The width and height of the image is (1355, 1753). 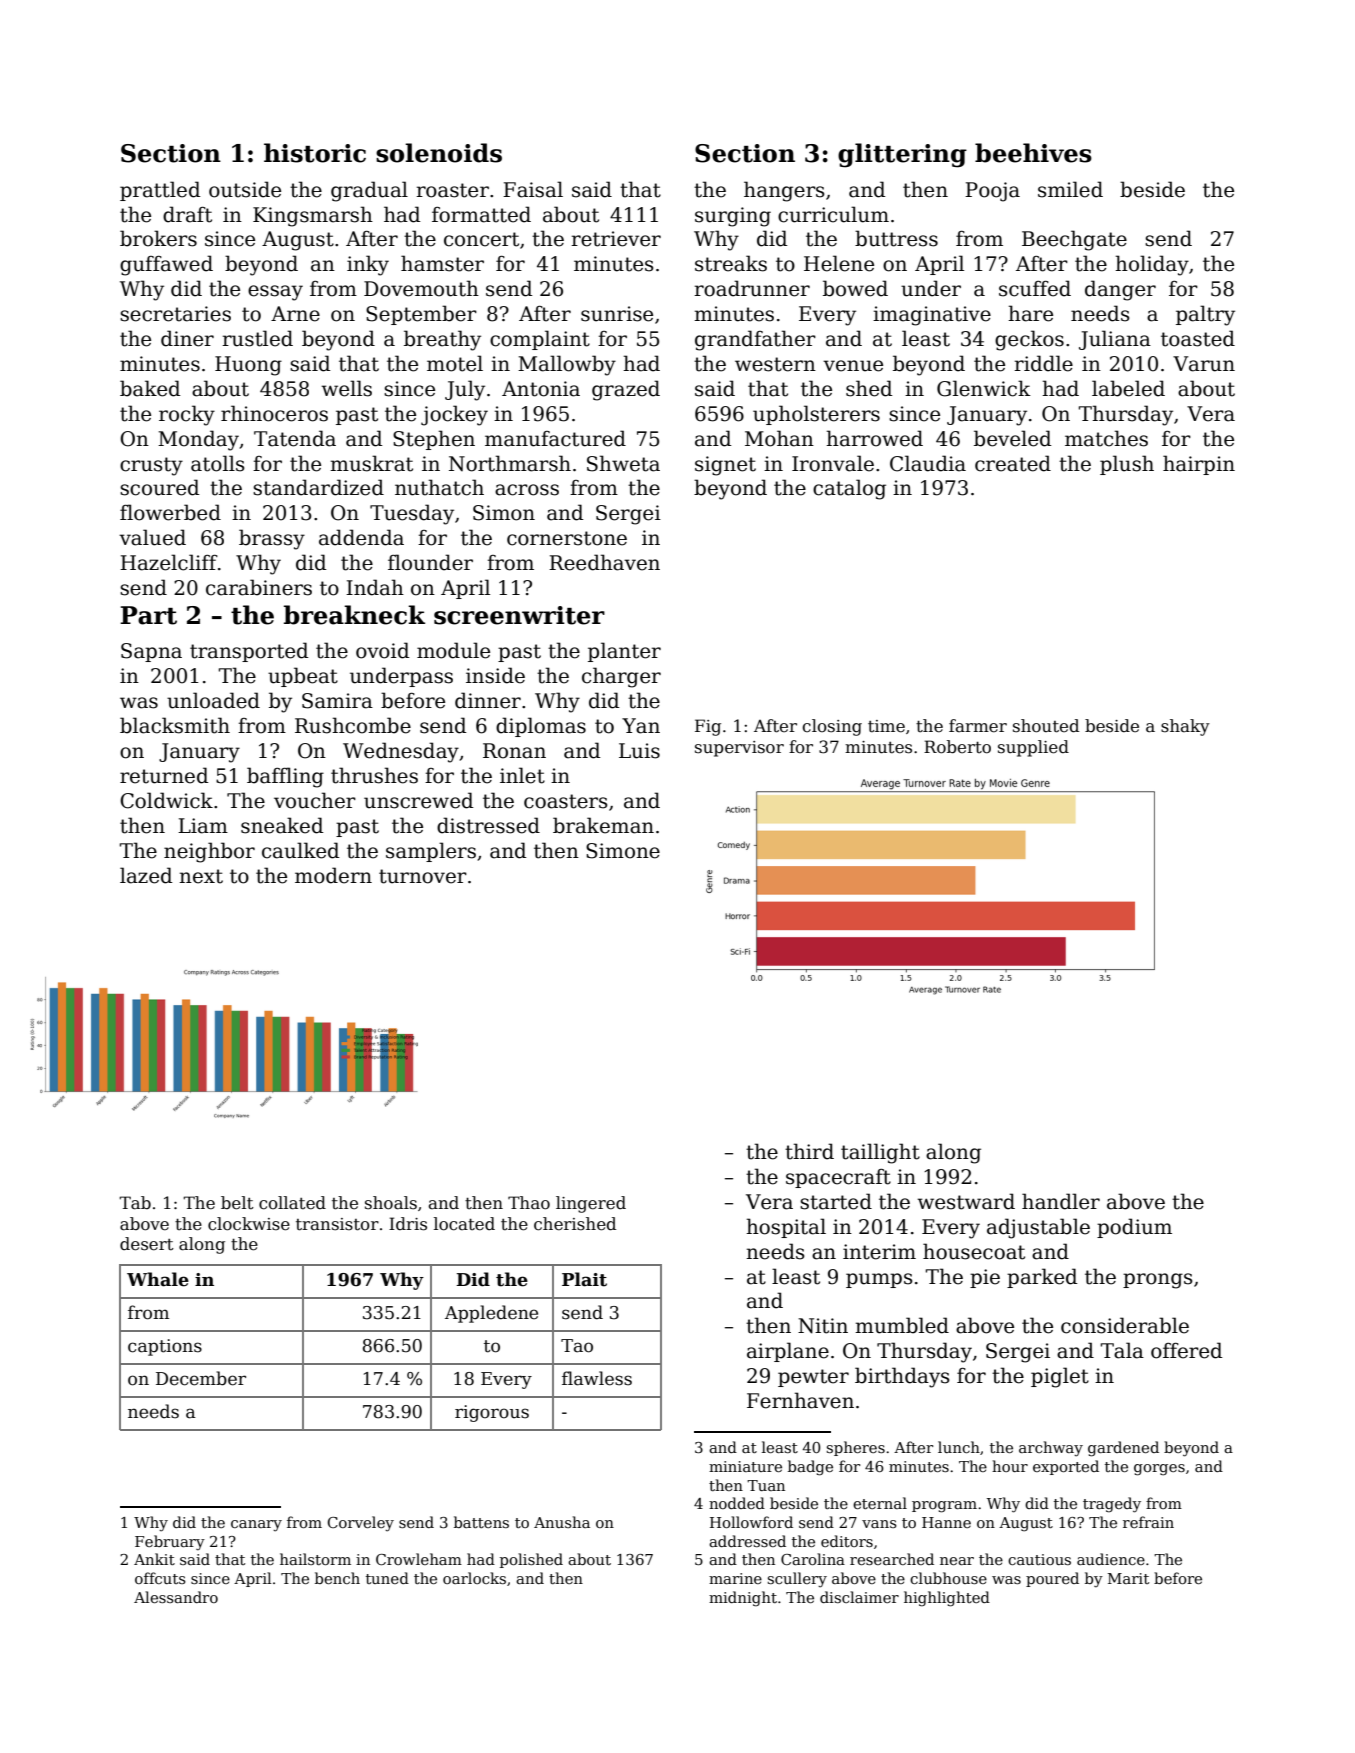 I want to click on miniature, so click(x=745, y=1466).
